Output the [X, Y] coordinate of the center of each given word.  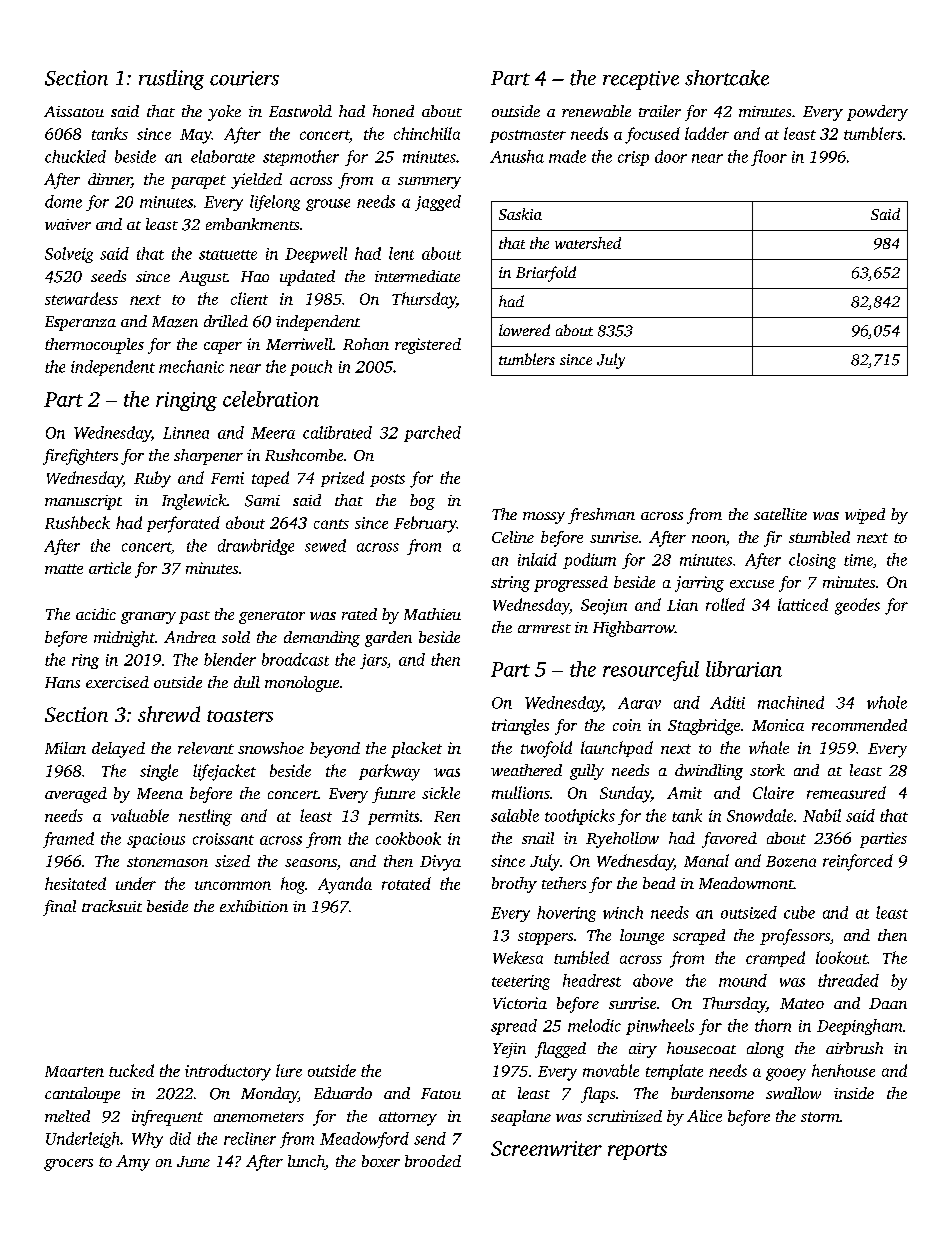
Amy [133, 1163]
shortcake [727, 78]
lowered [524, 330]
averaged [76, 795]
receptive [641, 80]
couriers [244, 78]
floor [769, 158]
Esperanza [80, 323]
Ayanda [345, 885]
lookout [841, 957]
